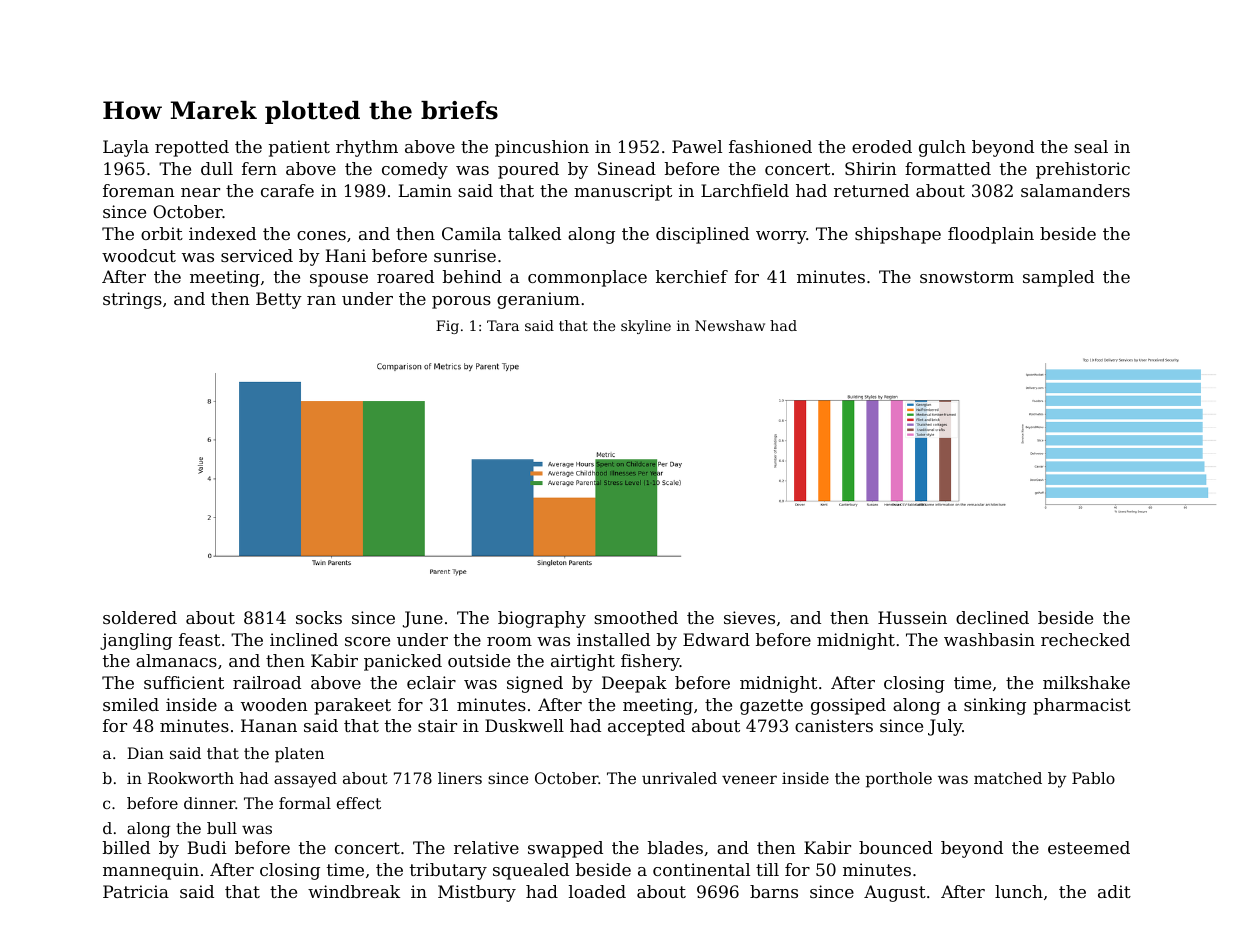 The width and height of the page is (1233, 952). What do you see at coordinates (542, 148) in the page?
I see `pincushion` at bounding box center [542, 148].
